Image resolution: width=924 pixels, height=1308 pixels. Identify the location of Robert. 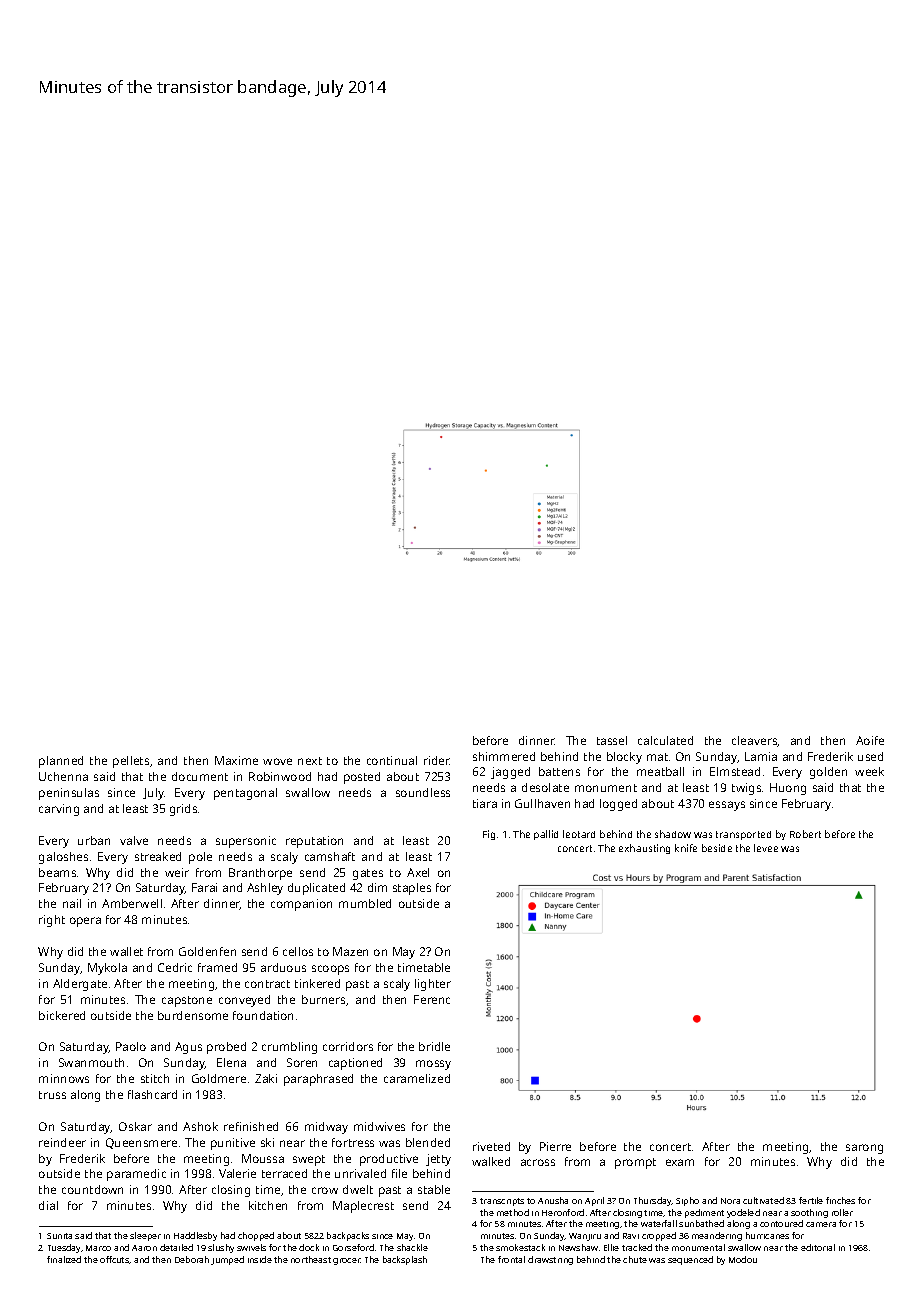
(805, 834).
